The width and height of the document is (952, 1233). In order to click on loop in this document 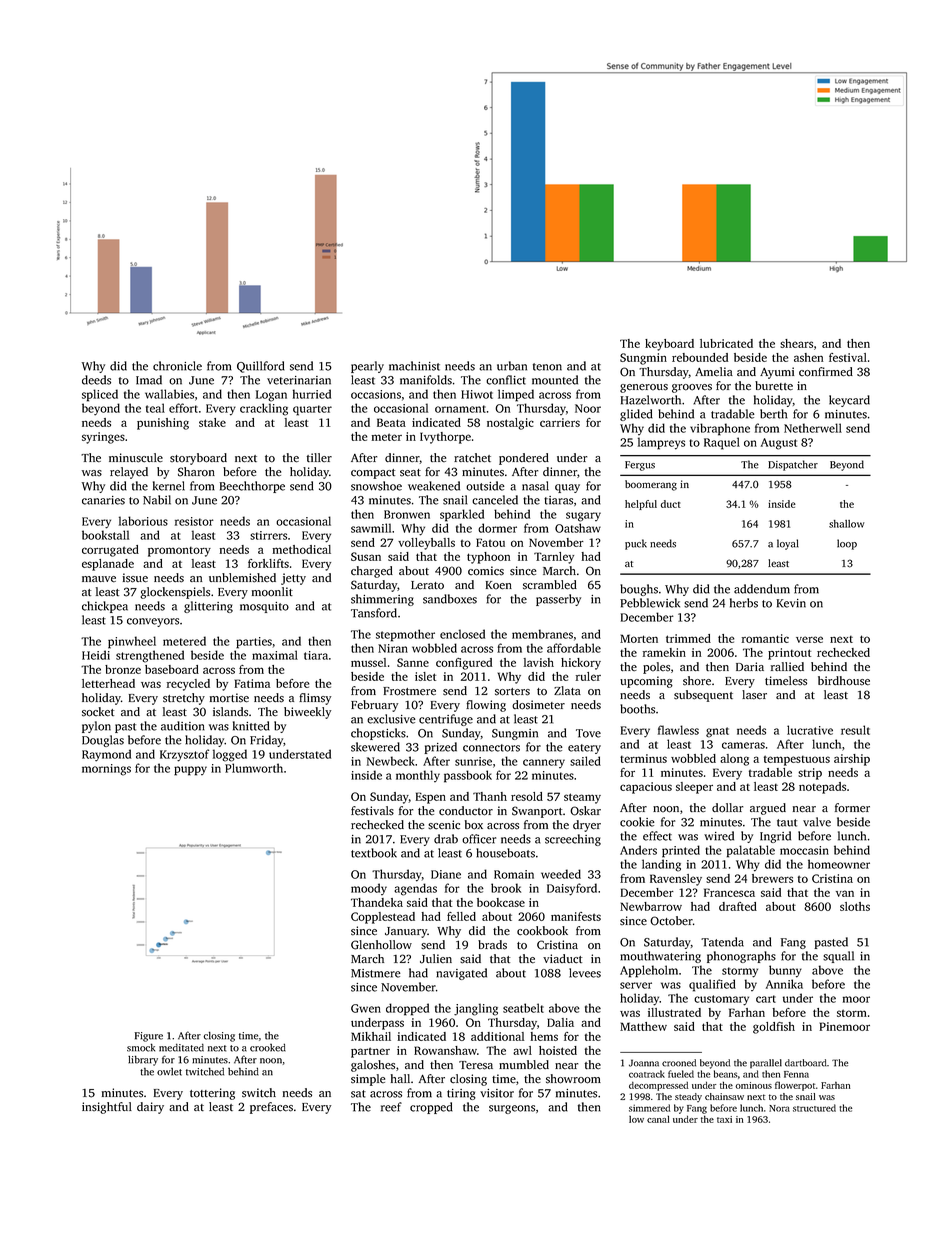, I will do `click(847, 544)`.
